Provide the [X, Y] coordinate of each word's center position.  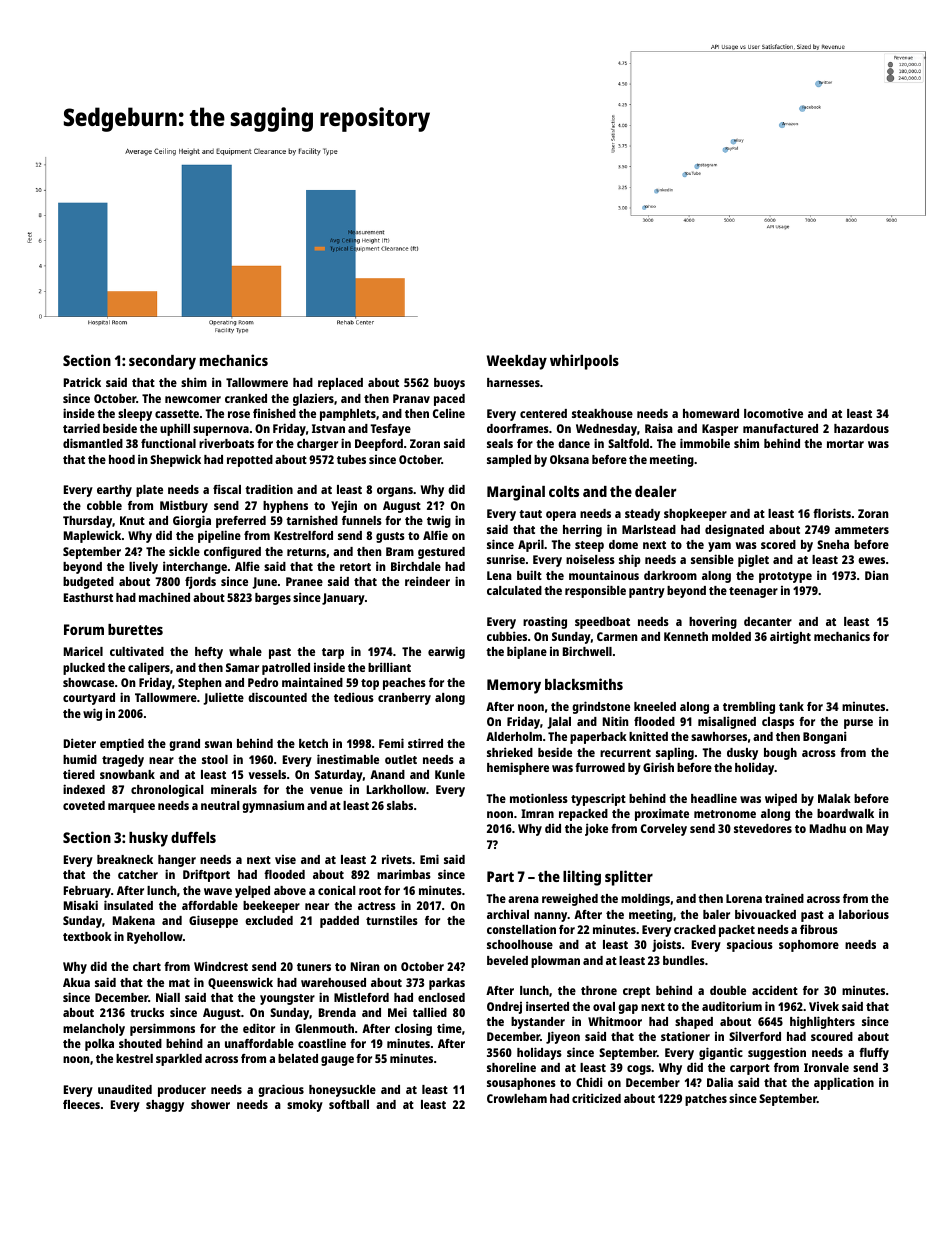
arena [523, 899]
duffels [193, 837]
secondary [162, 362]
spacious [750, 945]
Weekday [517, 362]
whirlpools [584, 362]
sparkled [179, 1060]
